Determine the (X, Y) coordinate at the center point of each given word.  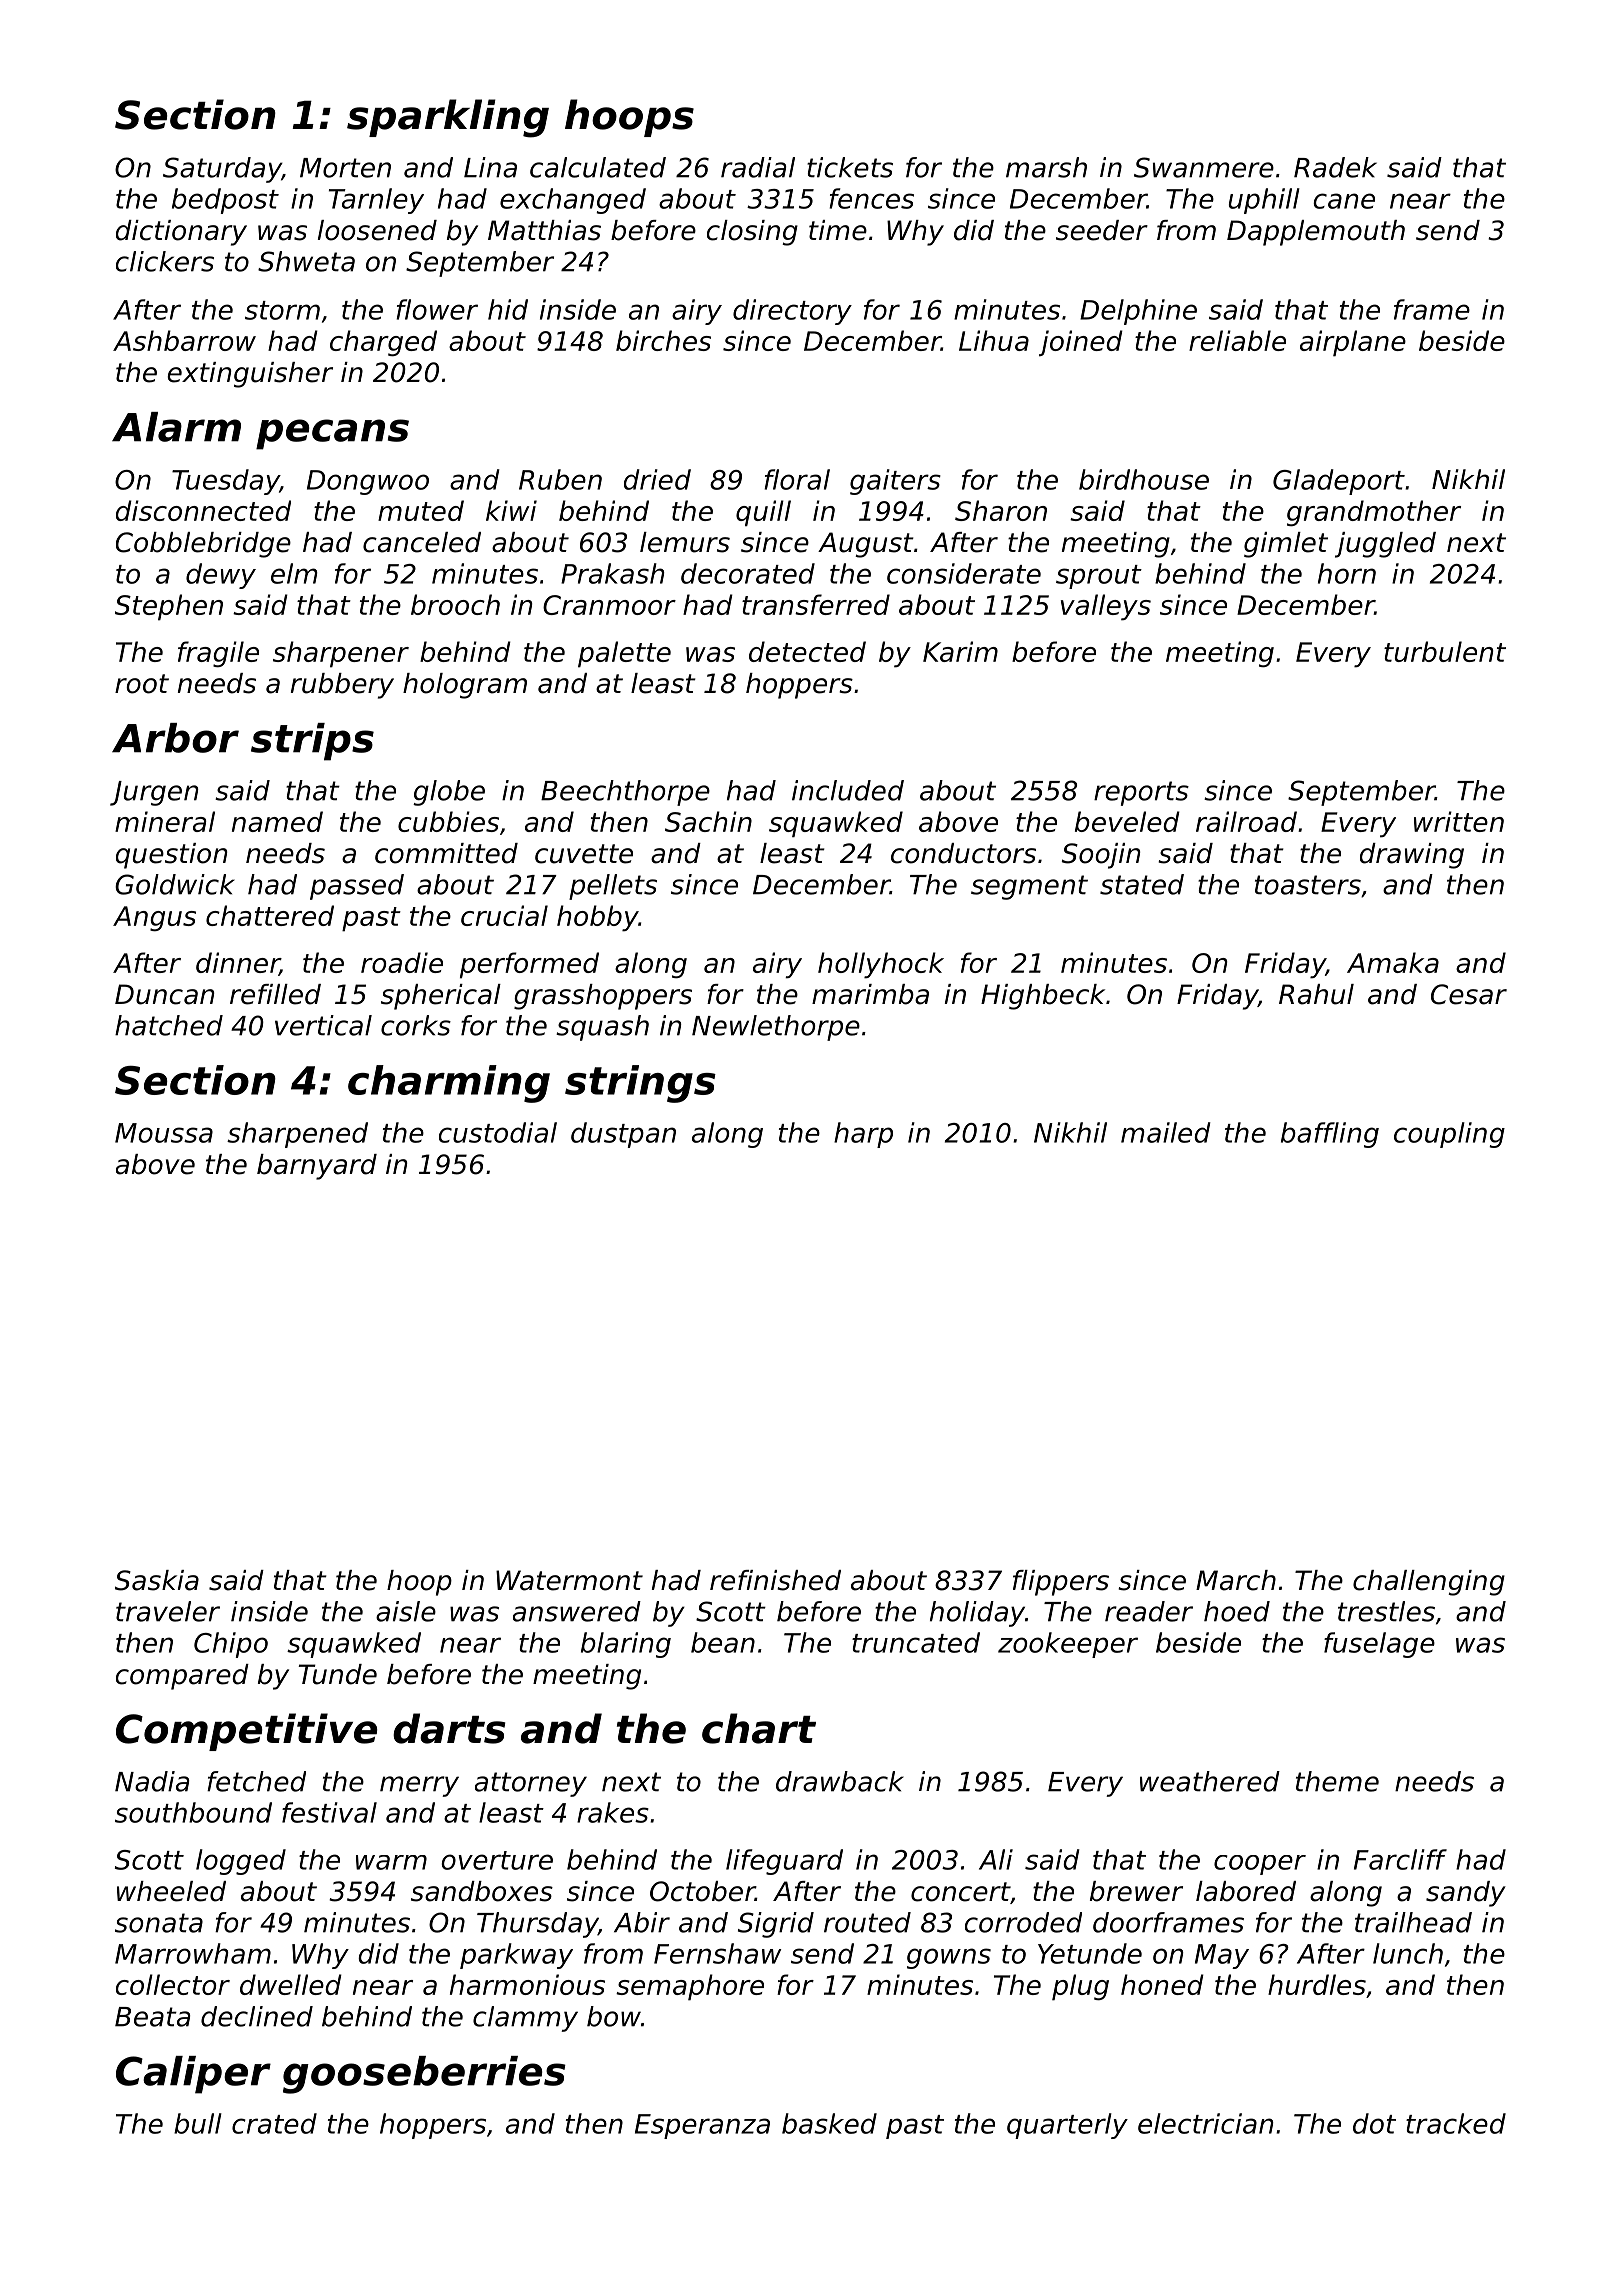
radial (758, 167)
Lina (490, 167)
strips (312, 742)
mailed (1166, 1132)
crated (274, 2123)
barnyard (317, 1167)
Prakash (612, 573)
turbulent (1445, 651)
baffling (1330, 1135)
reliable (1237, 340)
